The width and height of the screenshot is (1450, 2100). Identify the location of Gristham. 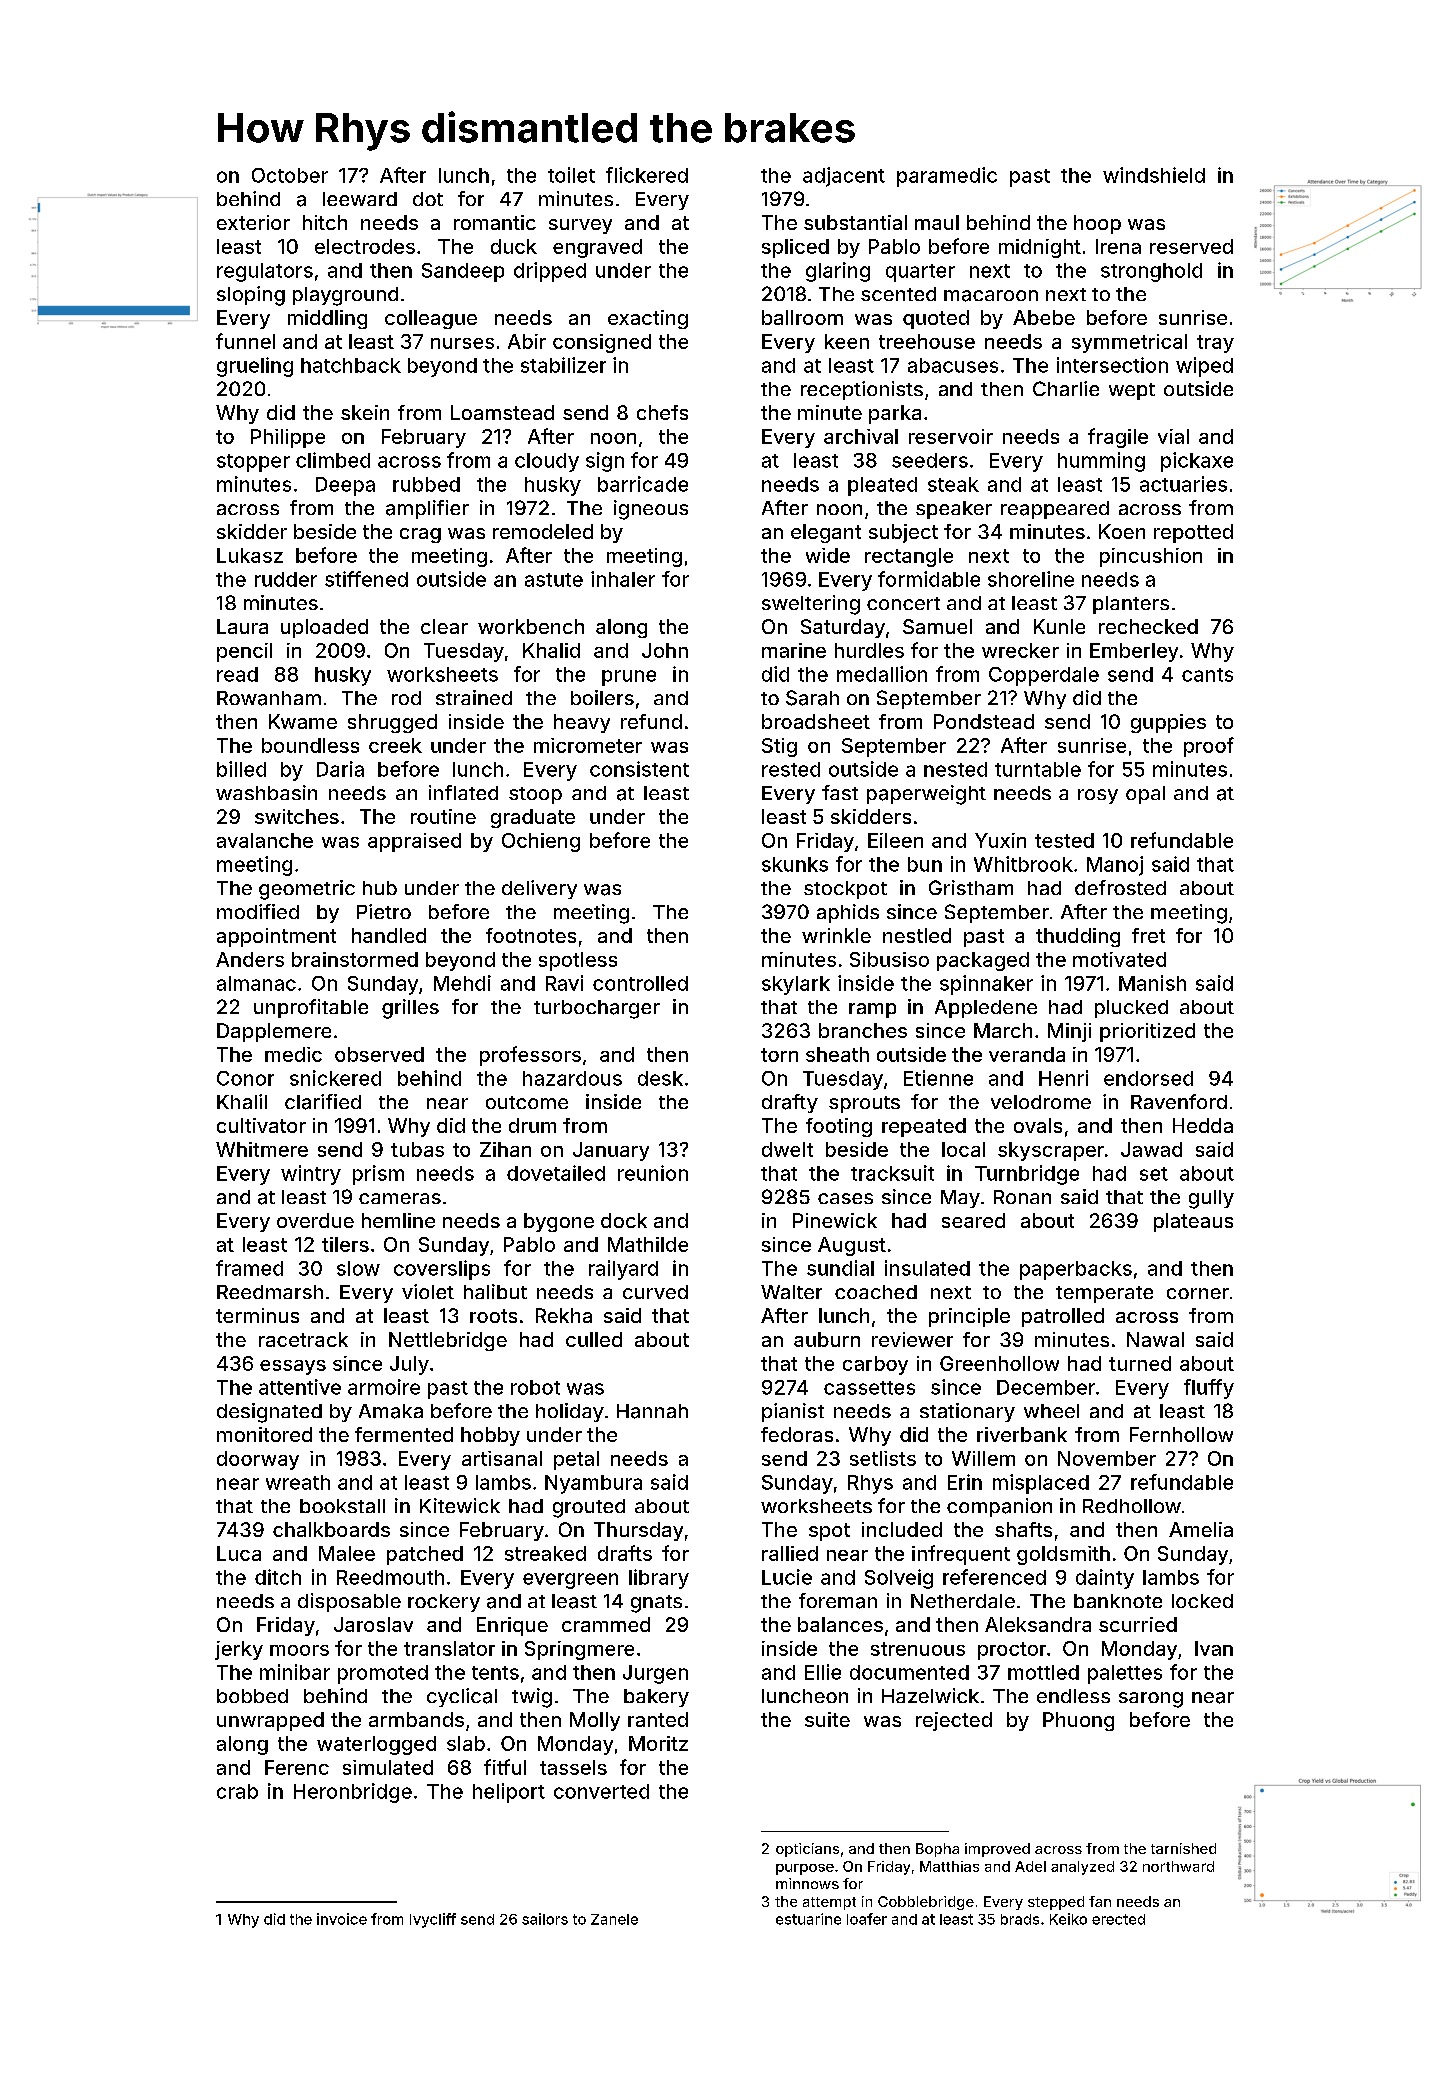
(971, 887).
